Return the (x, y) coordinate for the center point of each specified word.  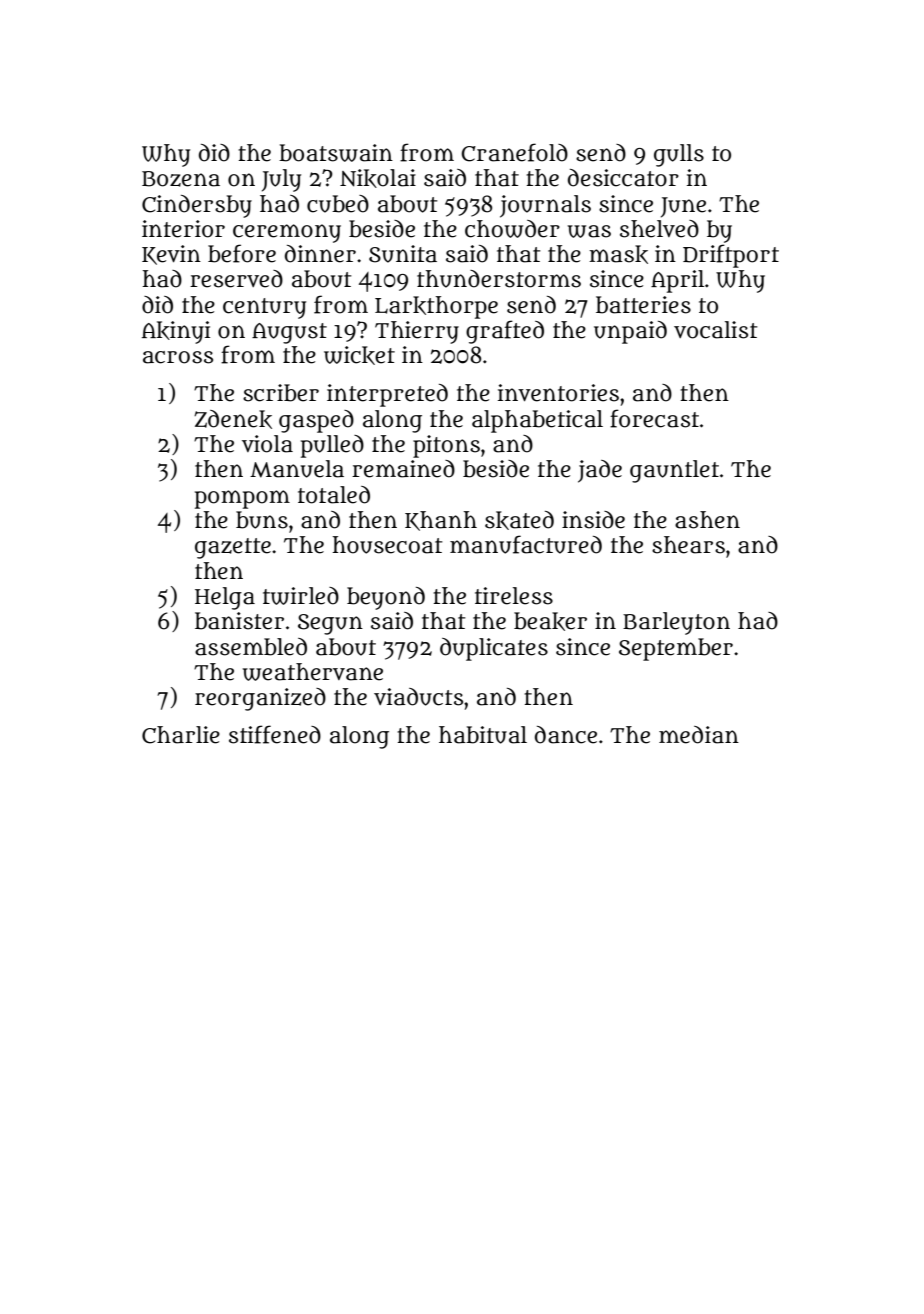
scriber (281, 393)
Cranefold (515, 152)
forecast (654, 418)
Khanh (441, 521)
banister (239, 621)
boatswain (336, 153)
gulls (679, 155)
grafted (505, 332)
